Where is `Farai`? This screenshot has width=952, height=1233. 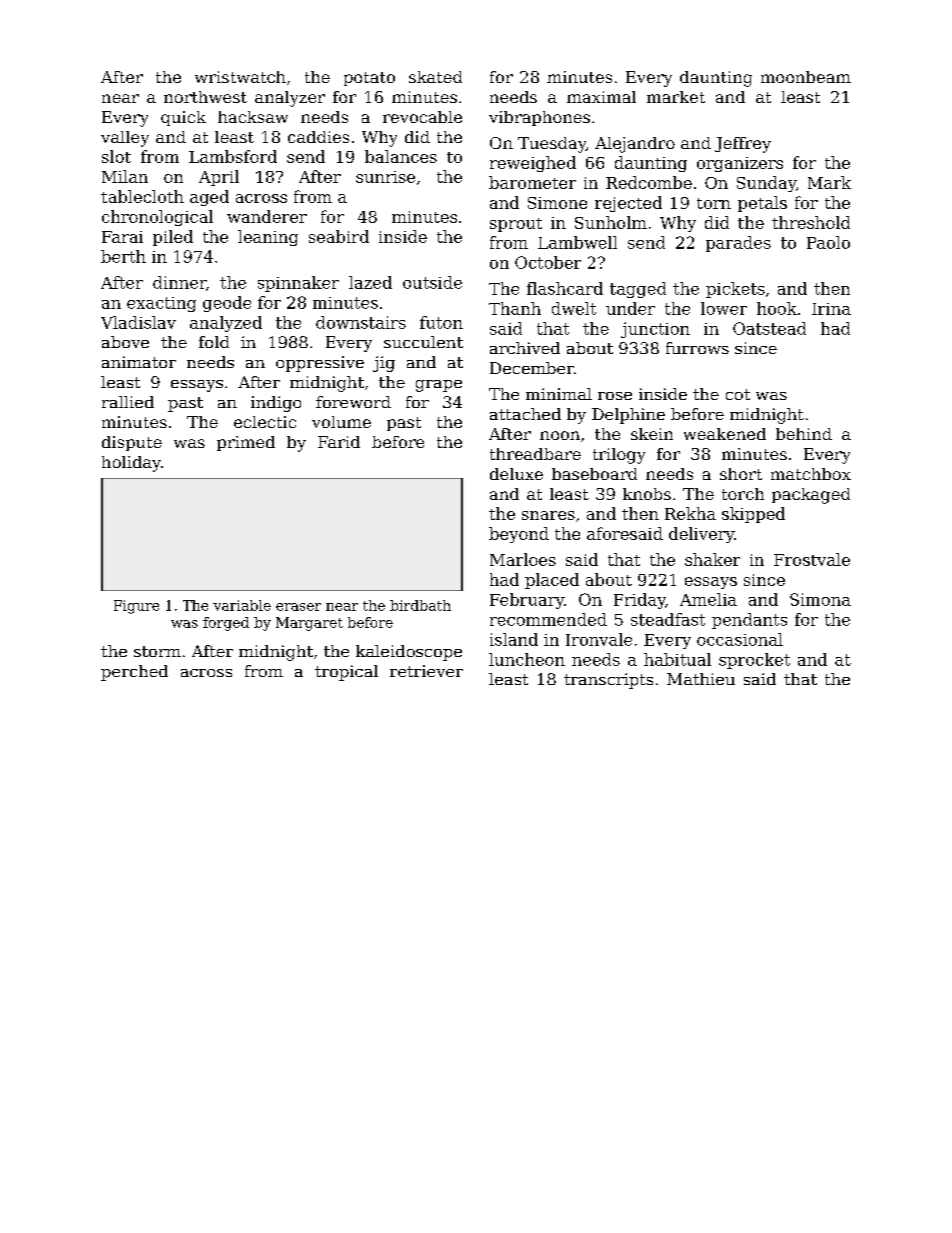
Farai is located at coordinates (122, 237).
